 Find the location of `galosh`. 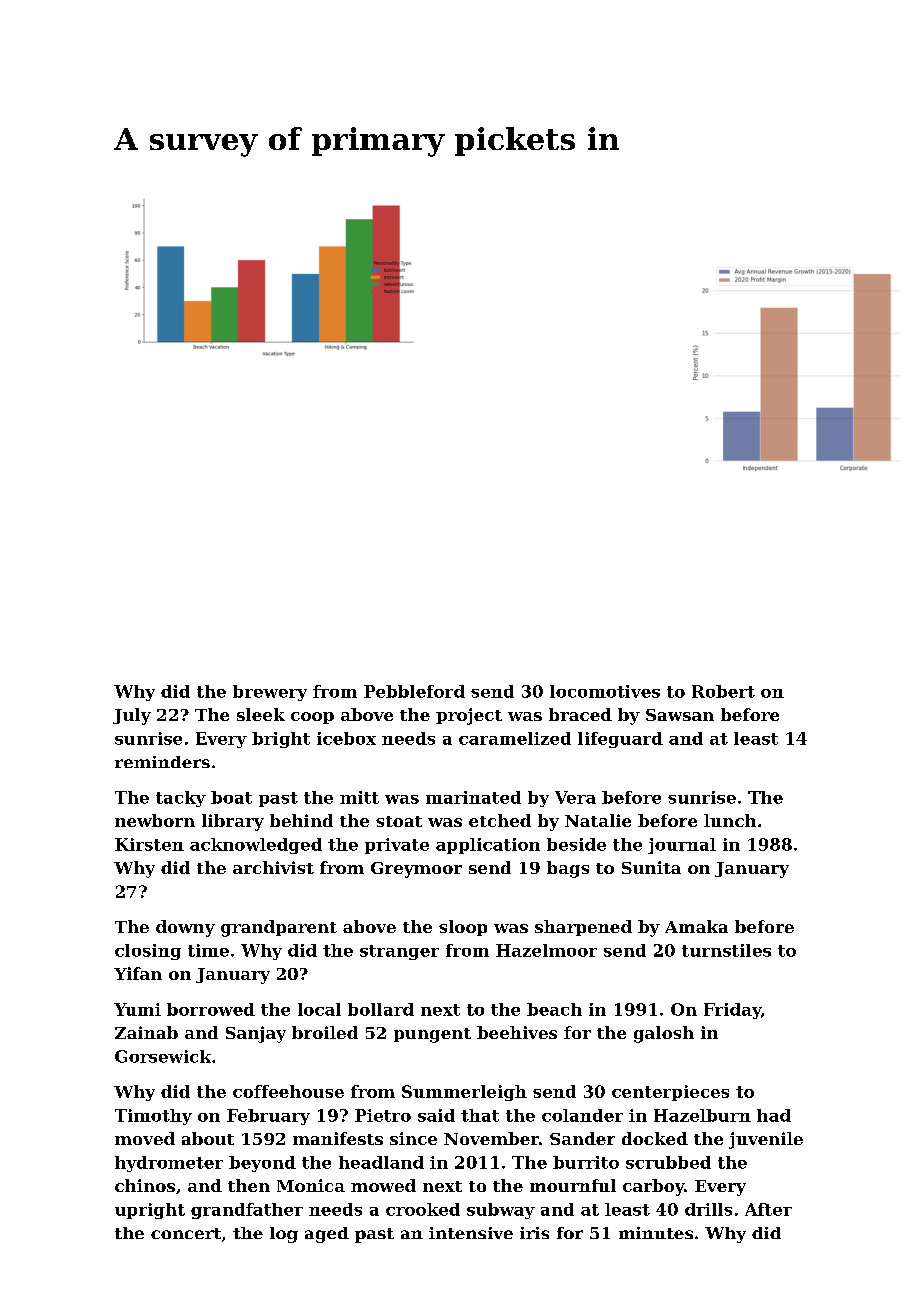

galosh is located at coordinates (664, 1034).
